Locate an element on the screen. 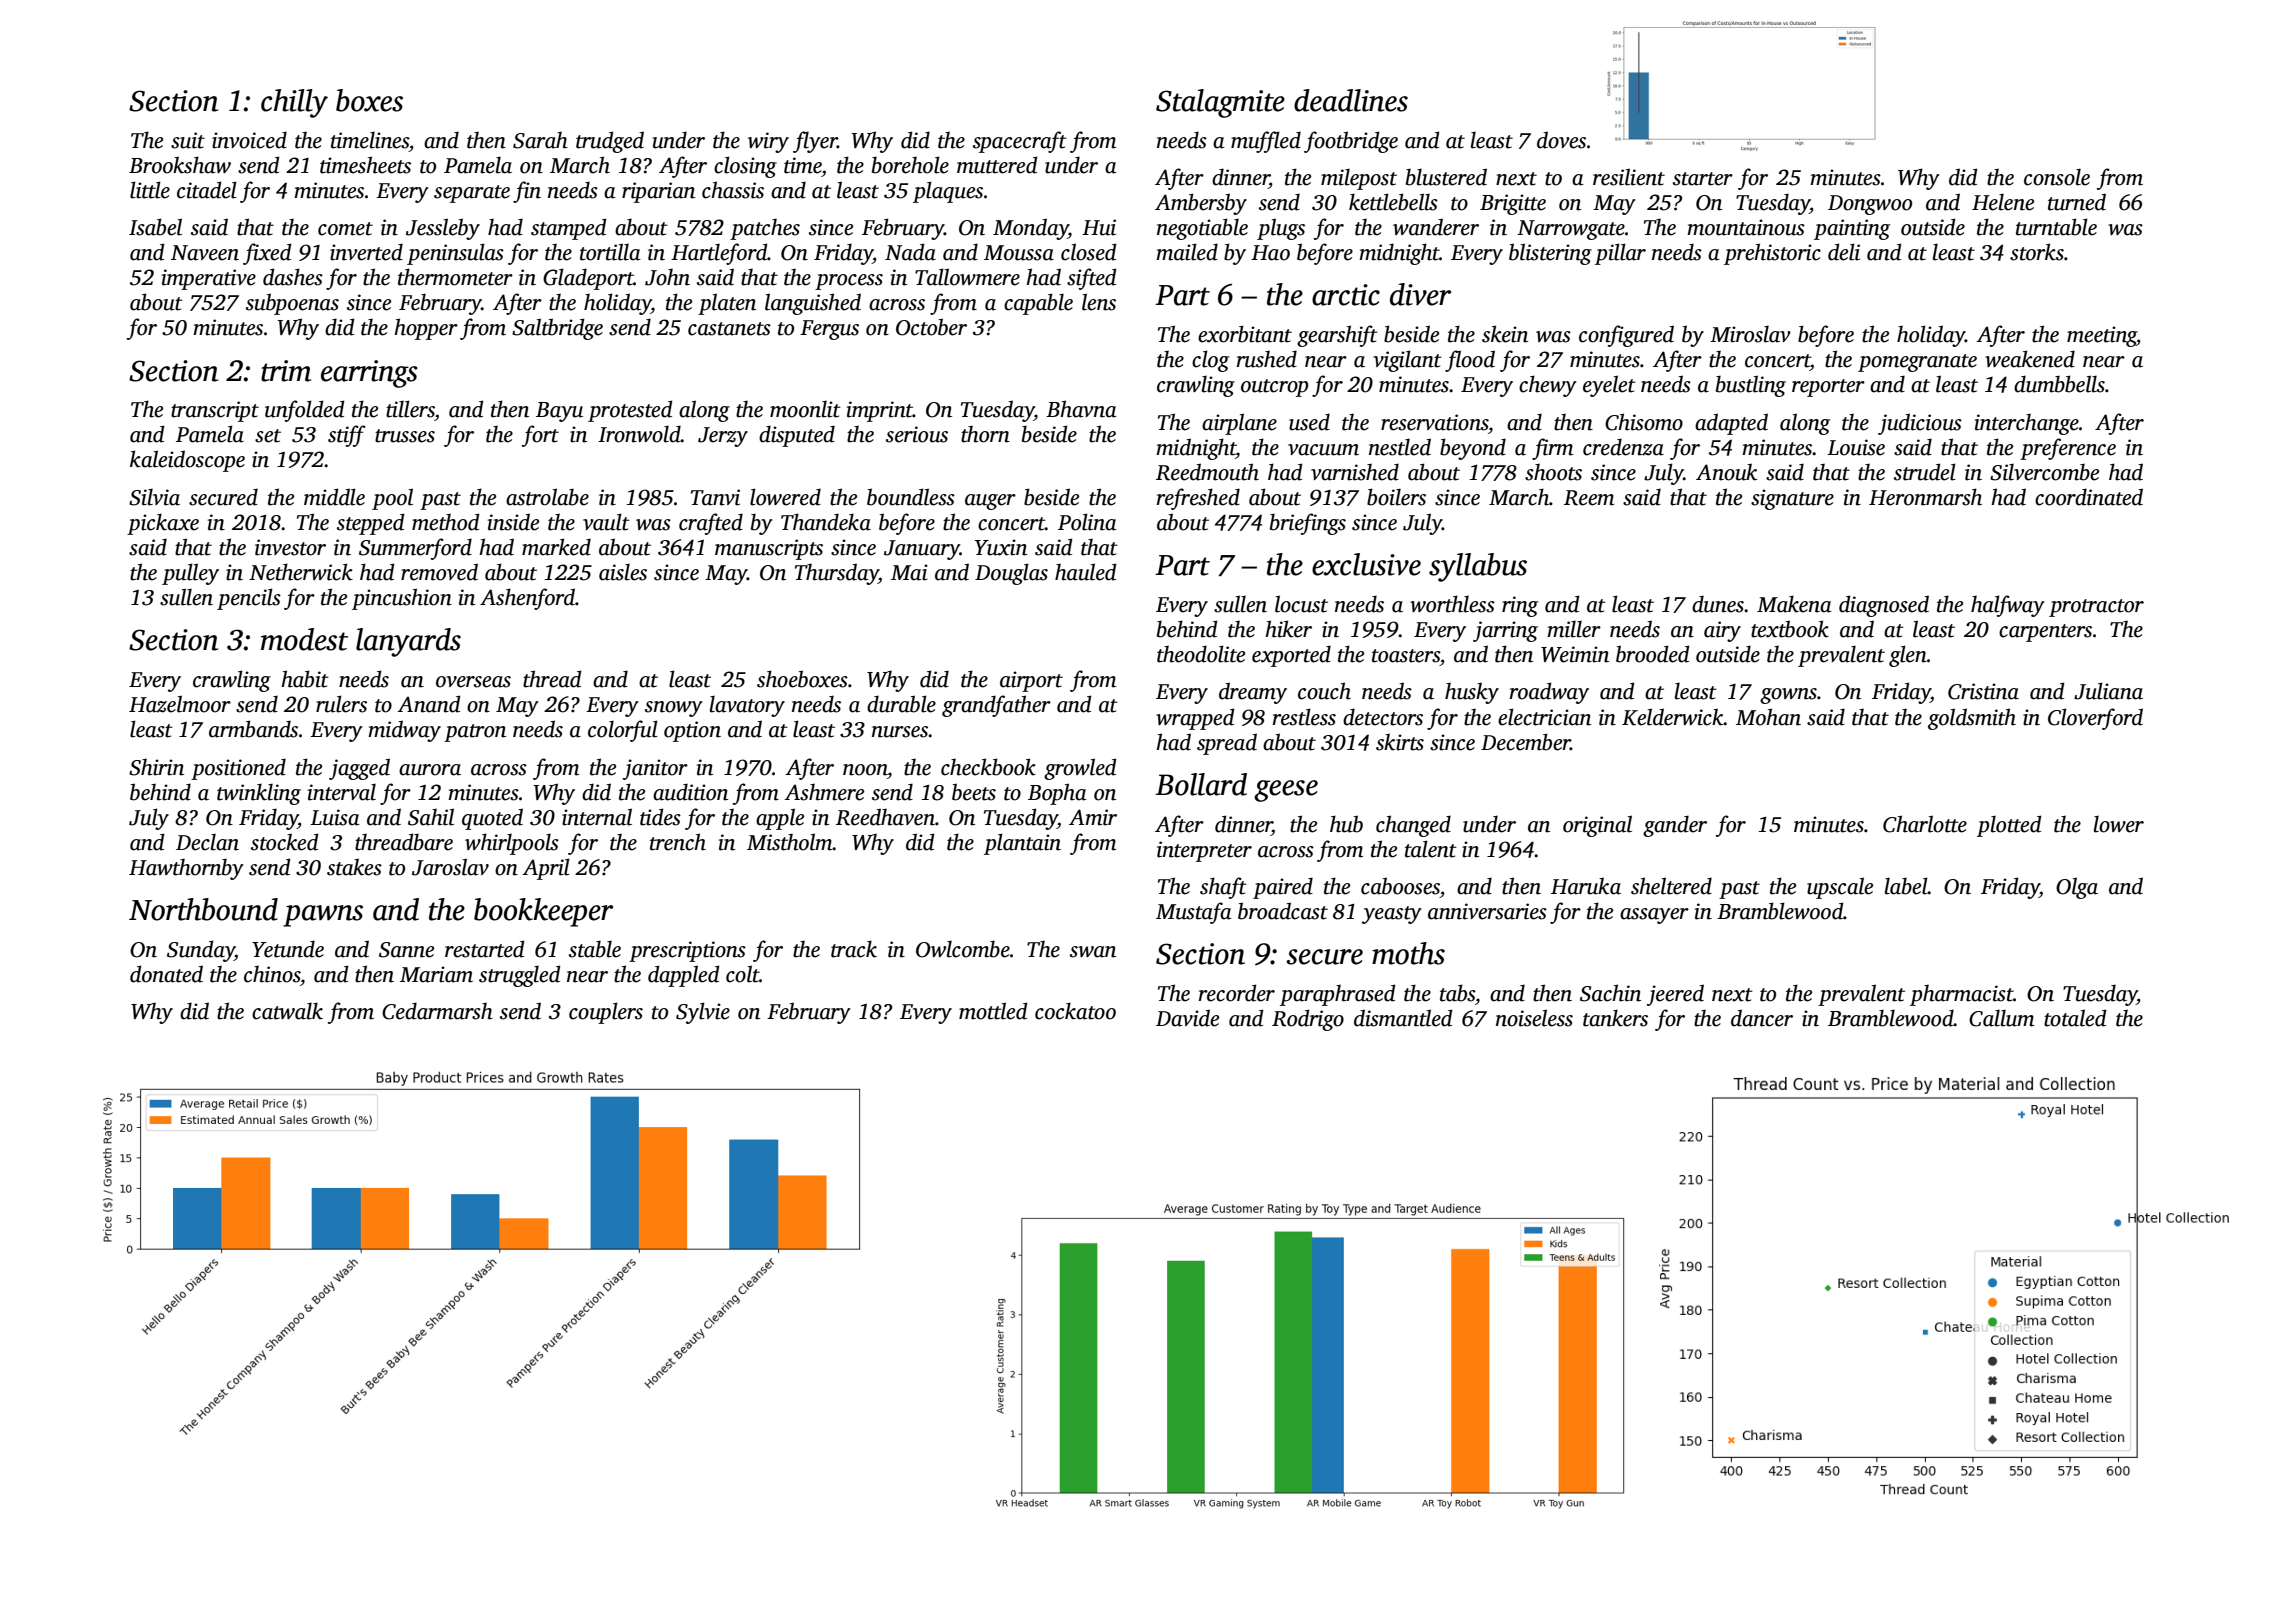 This screenshot has height=1607, width=2273. Cedarmarsh is located at coordinates (437, 1011).
